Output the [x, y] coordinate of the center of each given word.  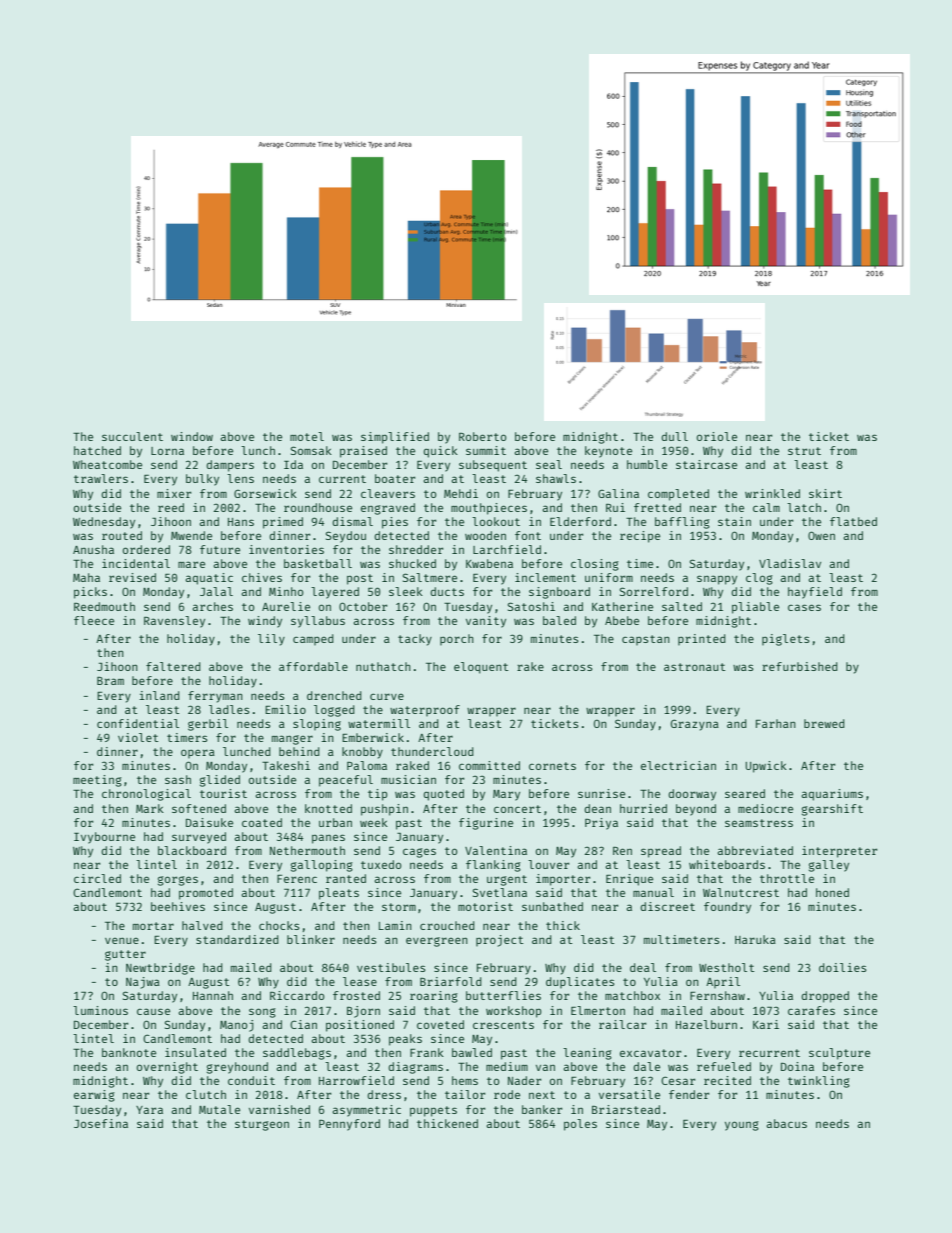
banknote [129, 1052]
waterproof [425, 710]
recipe [640, 537]
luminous [100, 1010]
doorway [692, 795]
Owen [821, 535]
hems [465, 1080]
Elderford [580, 521]
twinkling [819, 1082]
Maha [86, 577]
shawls [556, 478]
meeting [97, 781]
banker [542, 1109]
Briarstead [626, 1109]
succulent [132, 436]
